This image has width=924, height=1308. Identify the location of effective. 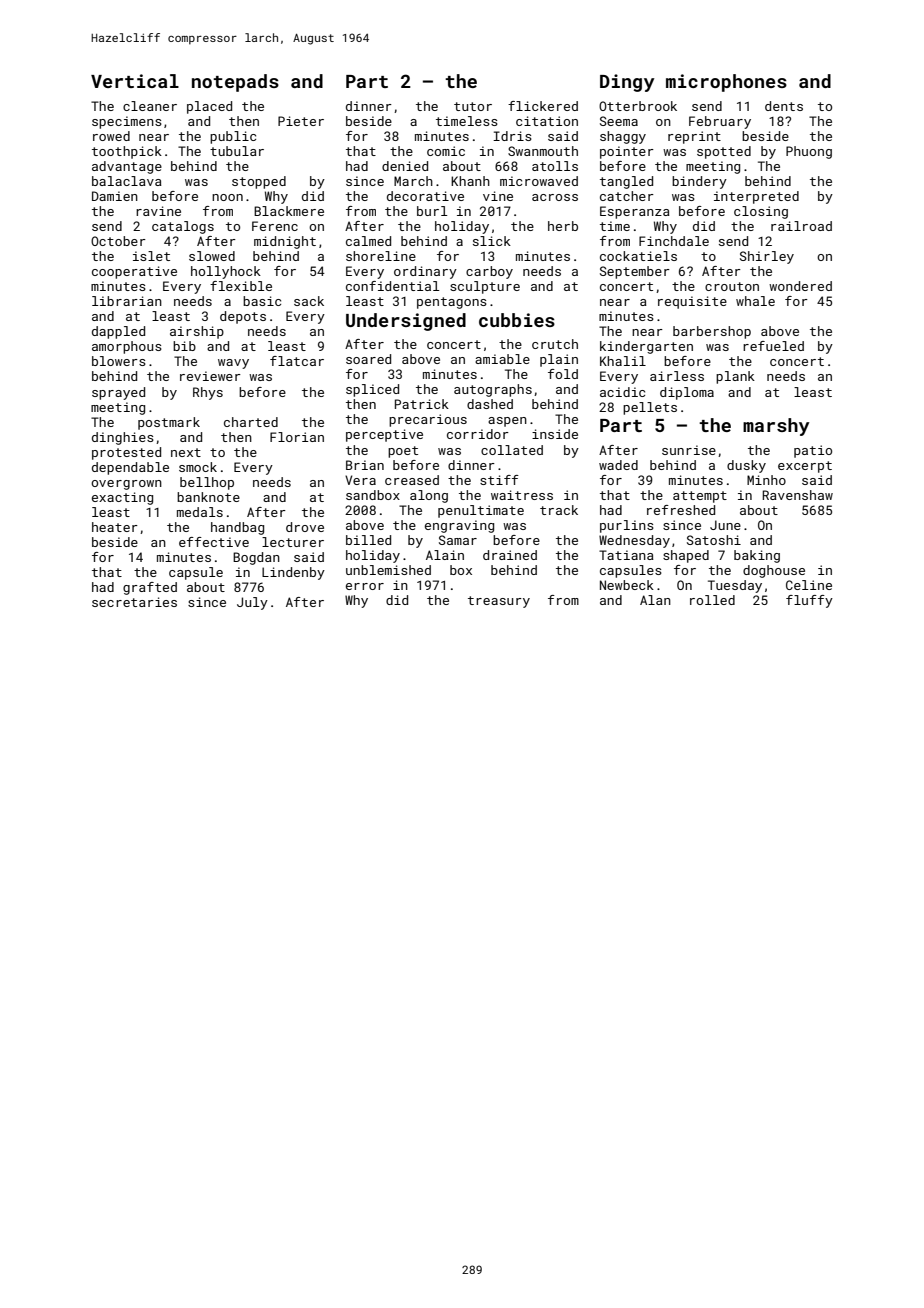
(214, 542).
